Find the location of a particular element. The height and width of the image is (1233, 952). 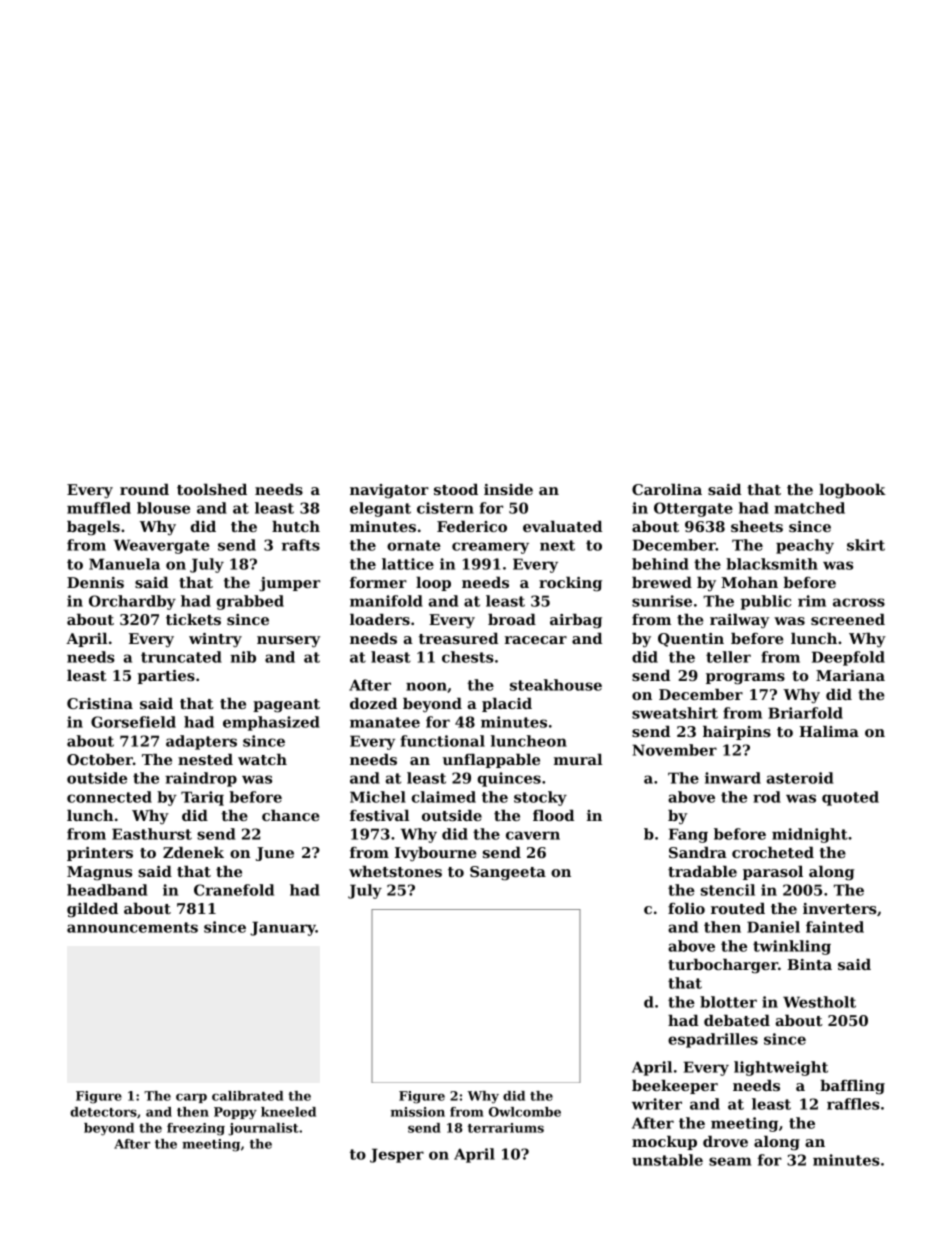

logbook is located at coordinates (852, 491).
